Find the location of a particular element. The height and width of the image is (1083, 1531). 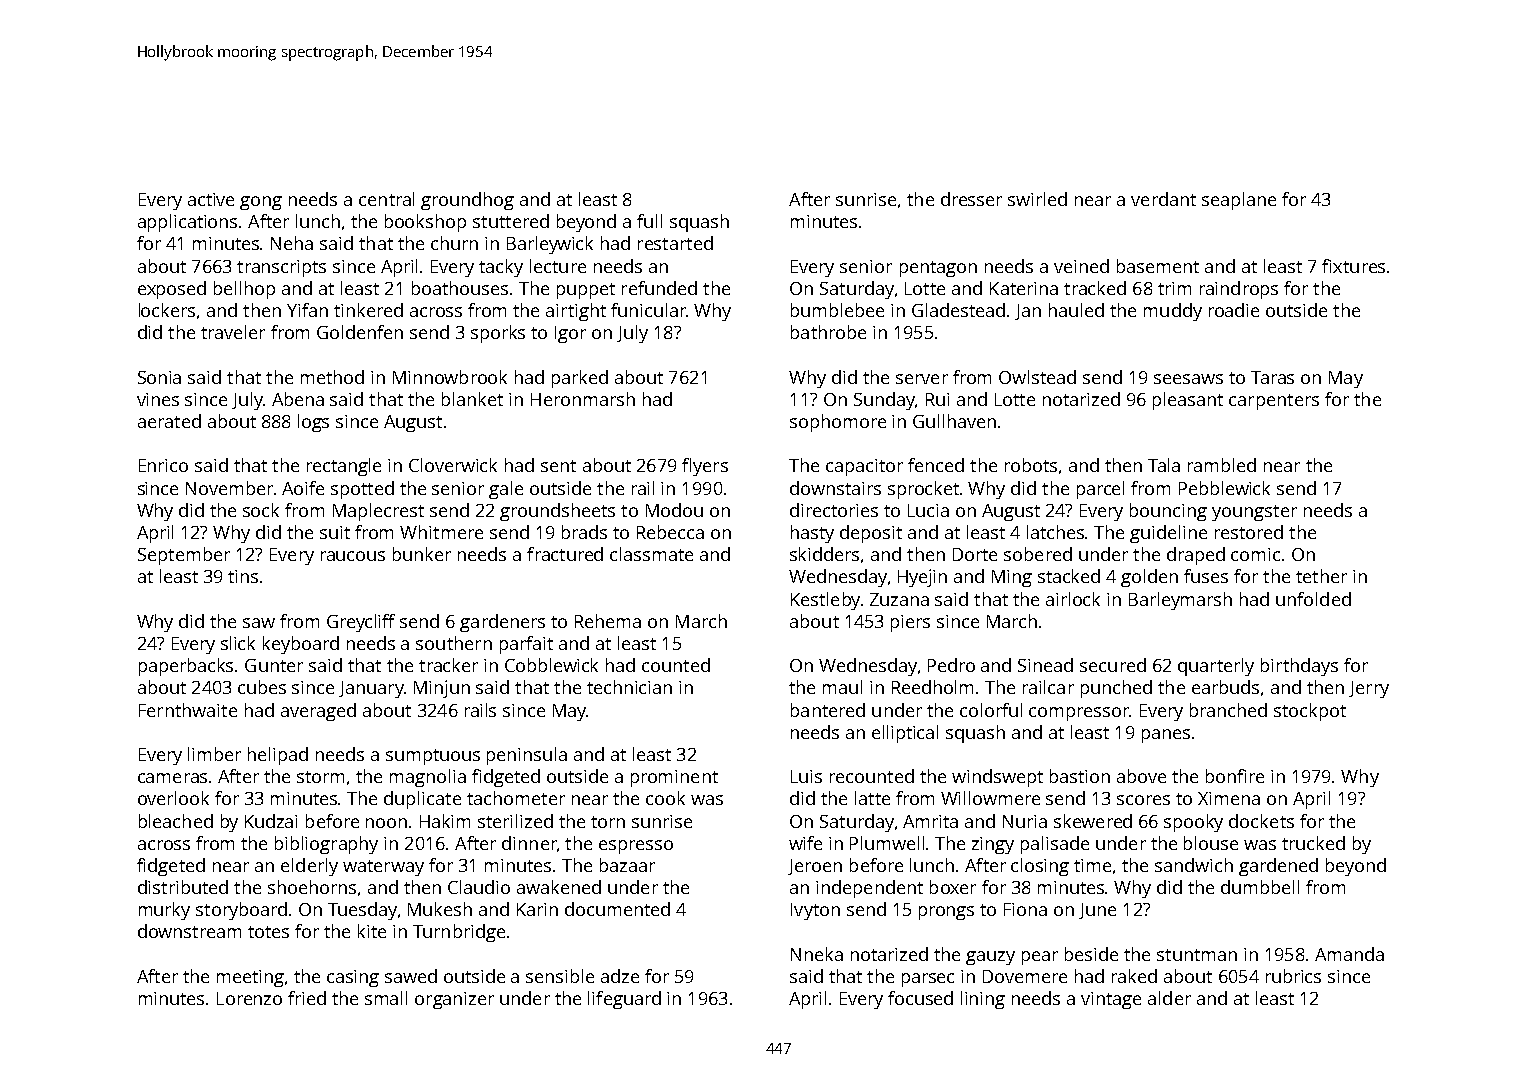

verdant is located at coordinates (1163, 199).
